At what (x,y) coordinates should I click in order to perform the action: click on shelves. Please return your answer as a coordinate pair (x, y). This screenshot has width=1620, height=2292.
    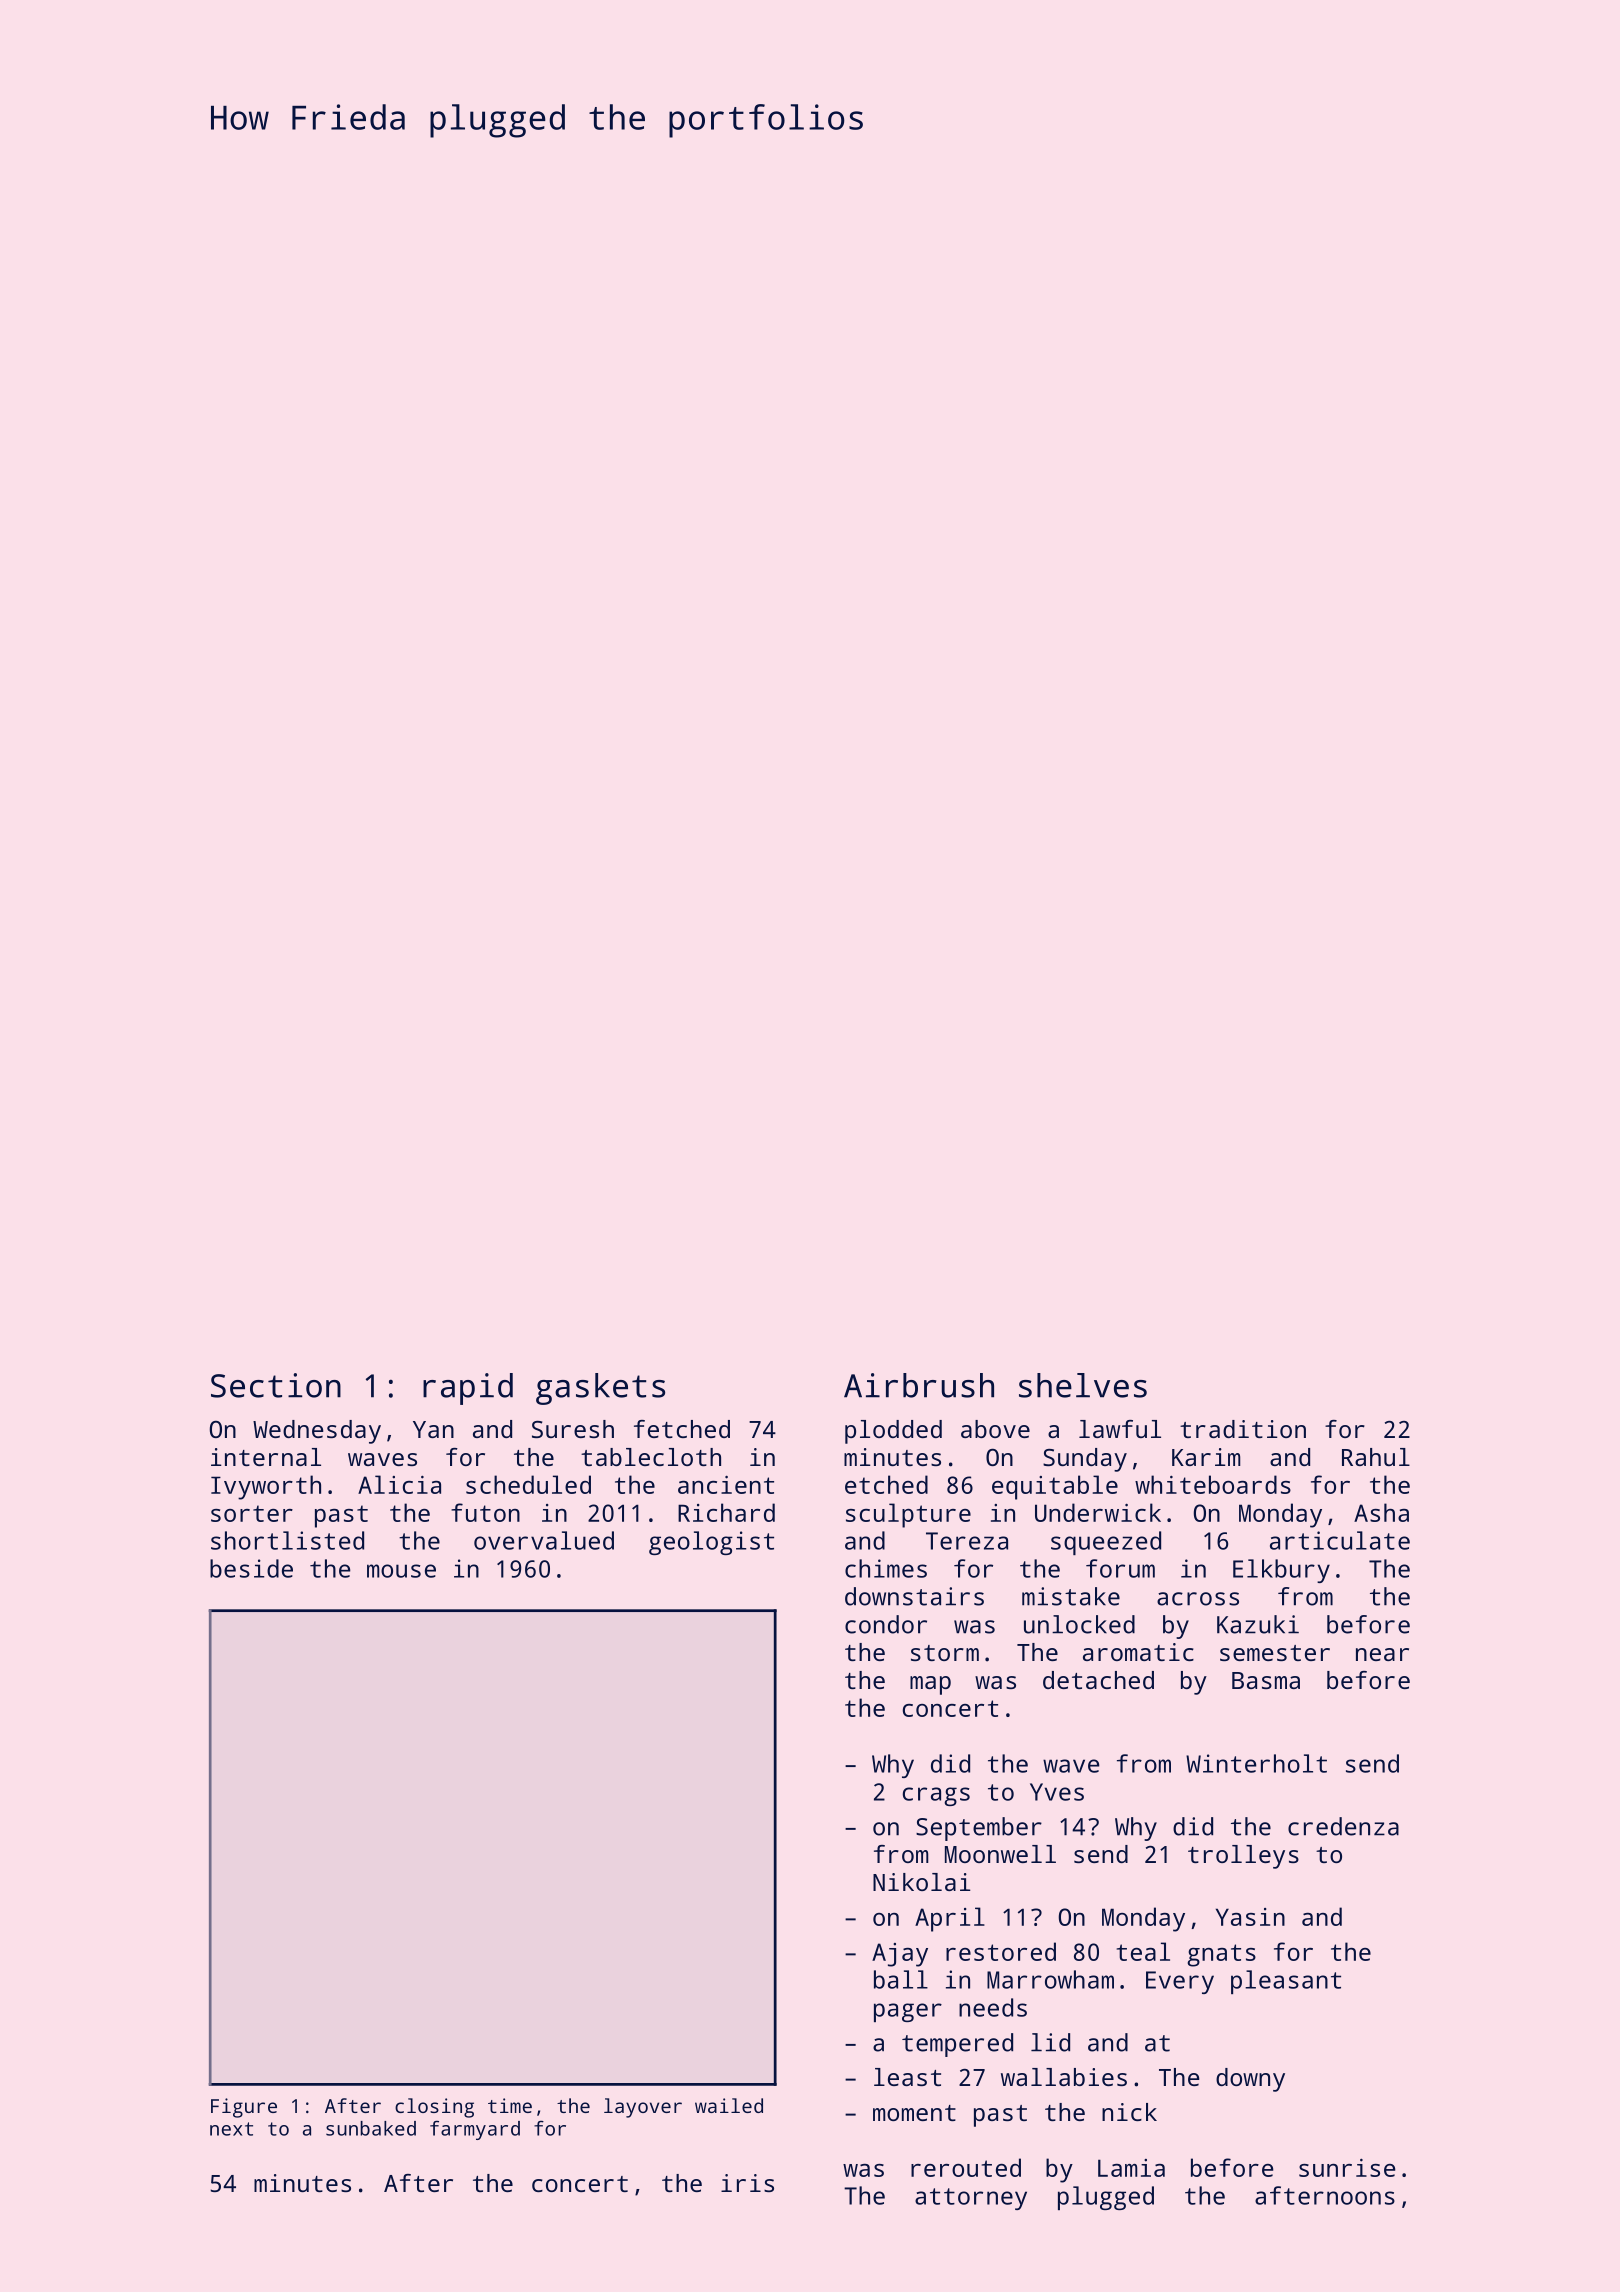
    Looking at the image, I should click on (1083, 1385).
